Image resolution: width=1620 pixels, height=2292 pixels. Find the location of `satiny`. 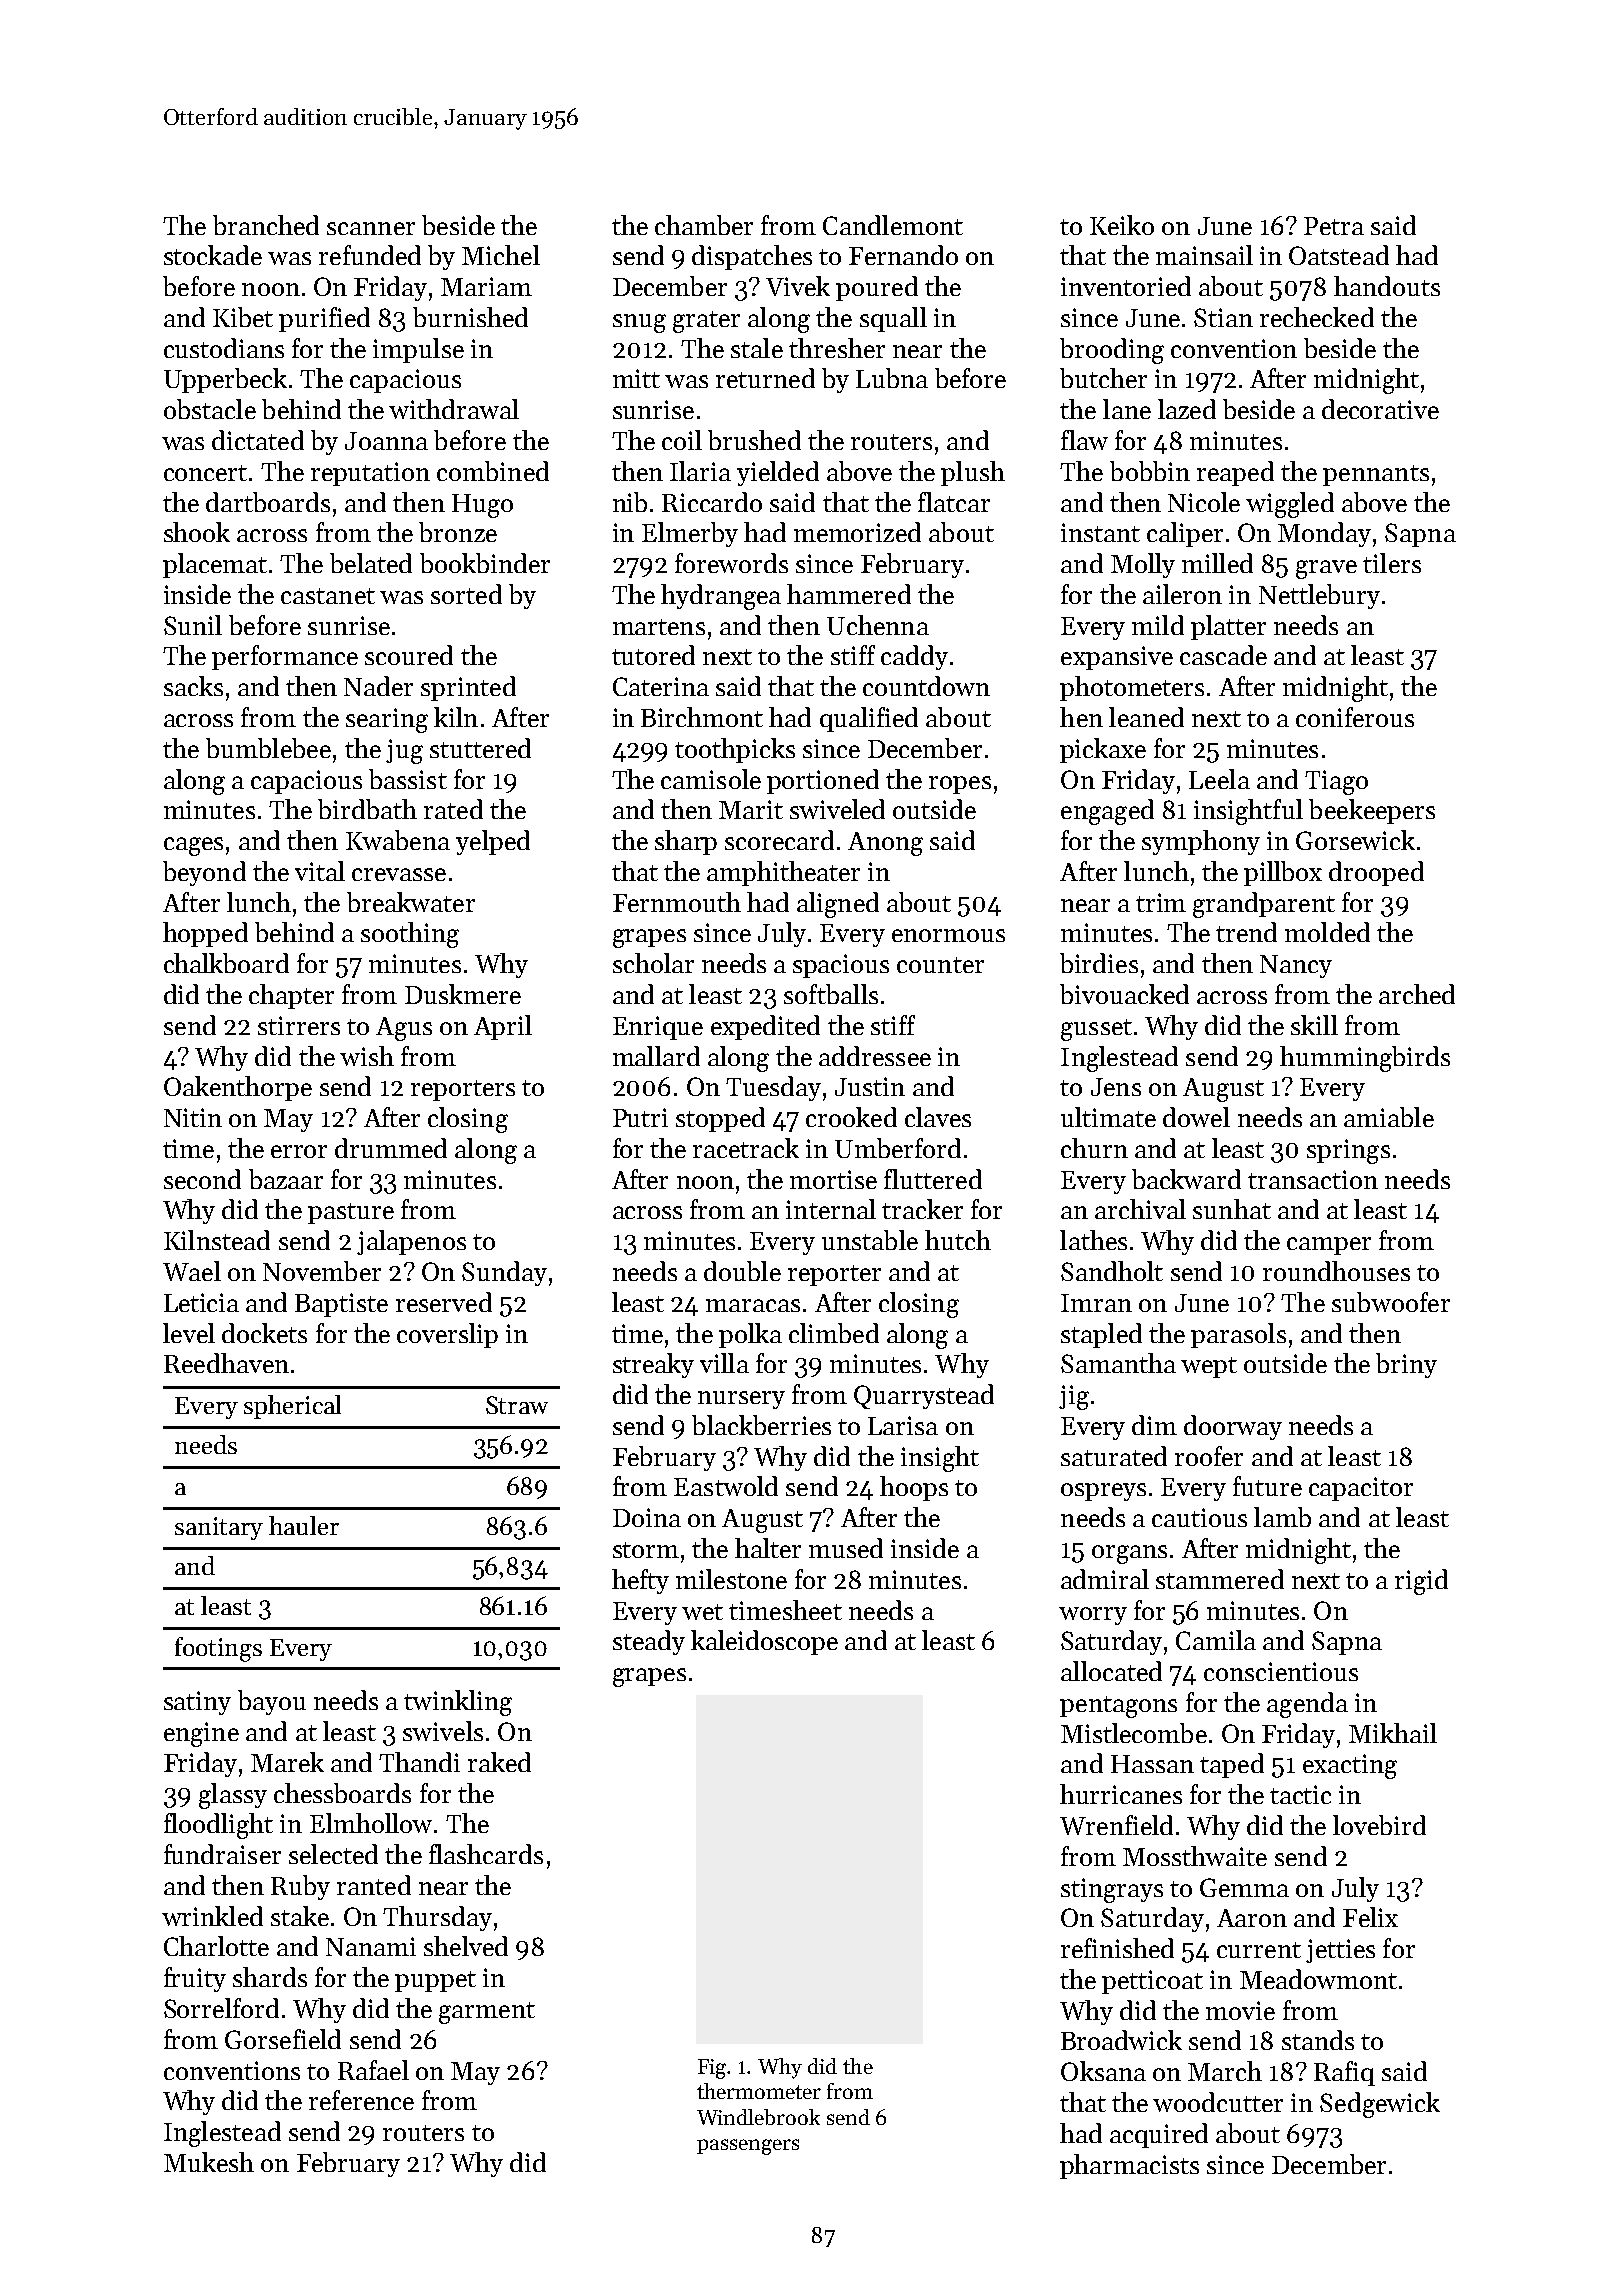

satiny is located at coordinates (197, 1703).
